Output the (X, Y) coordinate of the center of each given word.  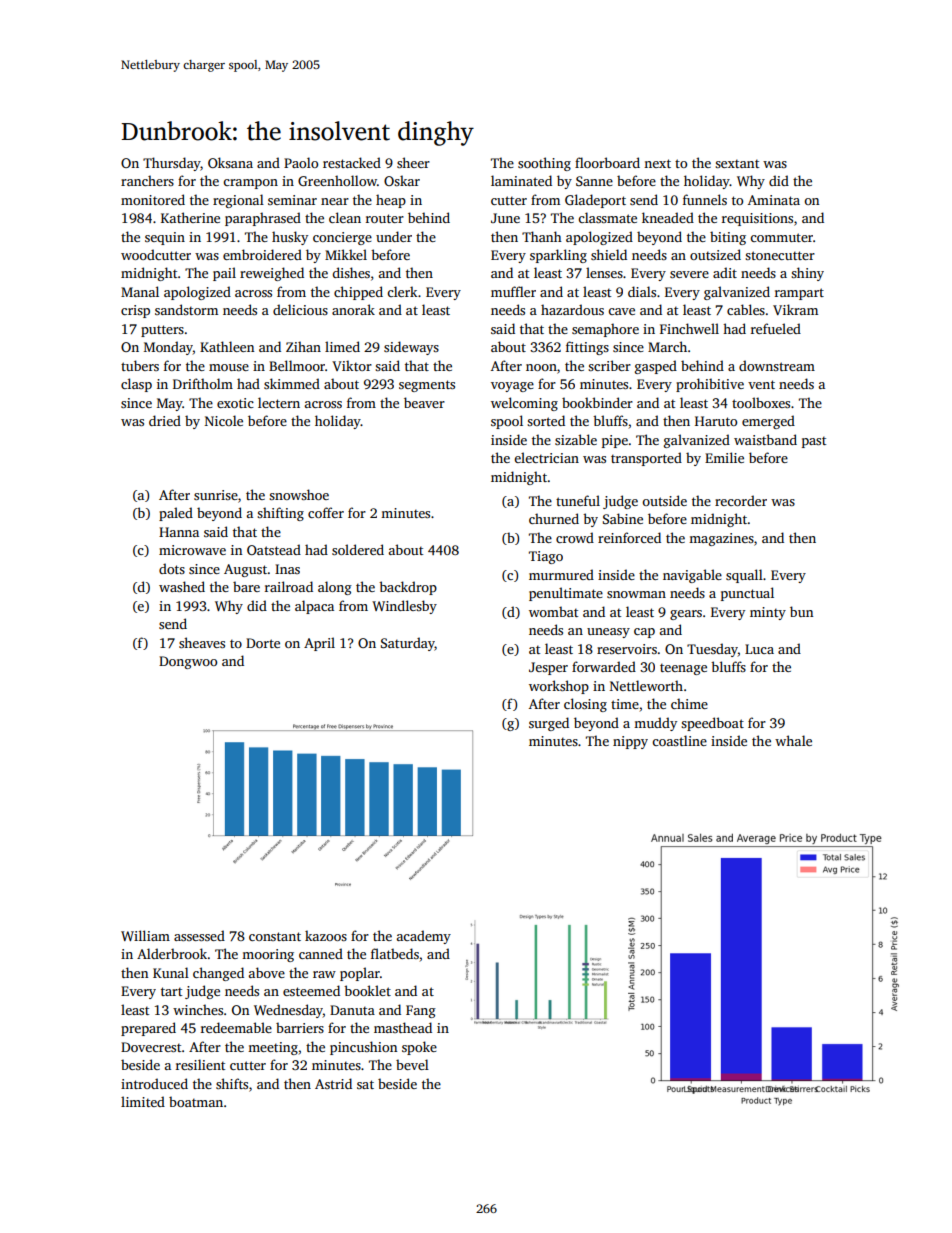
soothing (544, 164)
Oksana (230, 162)
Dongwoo (188, 662)
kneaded (668, 217)
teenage (683, 669)
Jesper (548, 668)
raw (324, 974)
